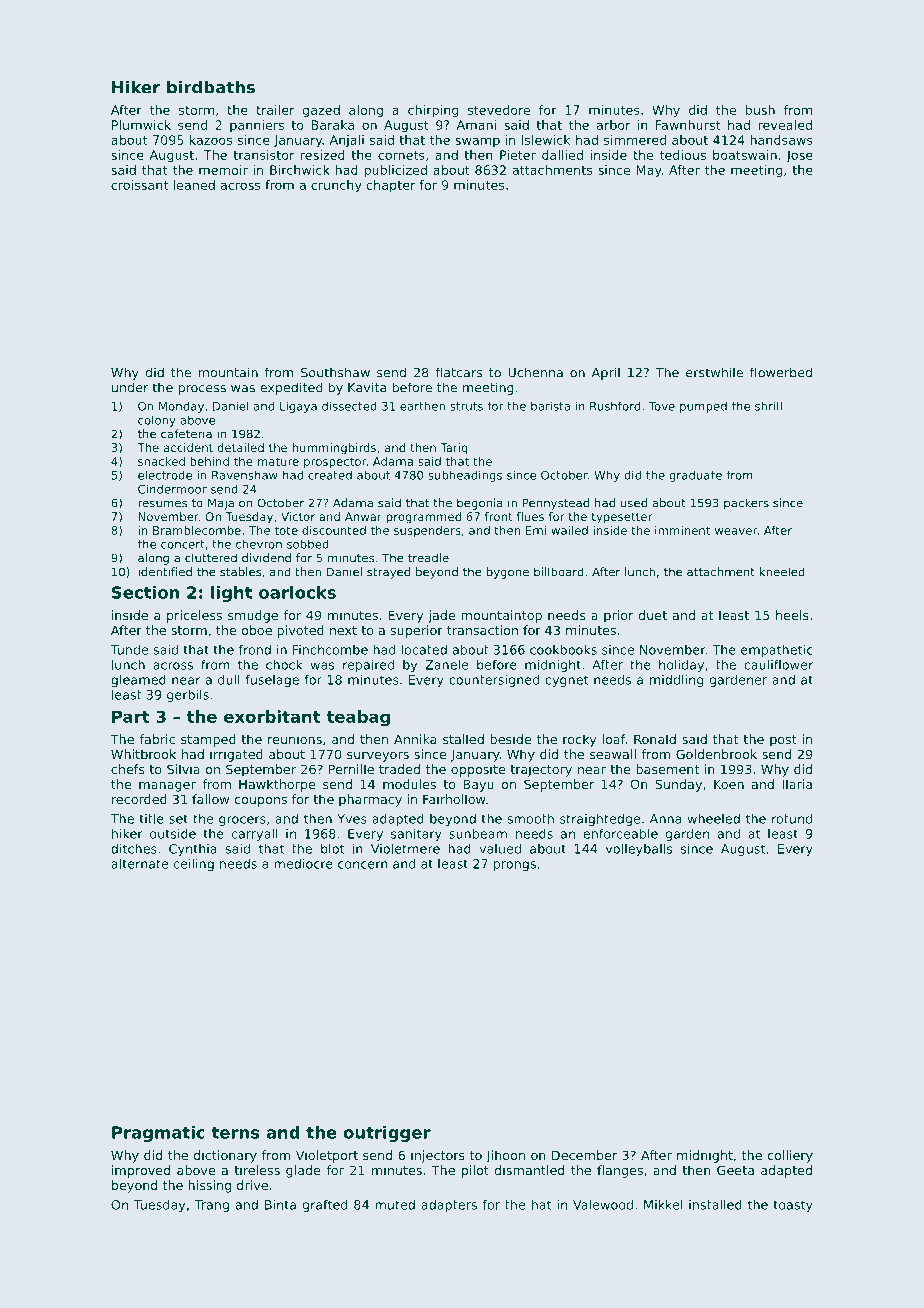 This page has height=1308, width=924. Describe the element at coordinates (211, 87) in the page. I see `birdbaths` at that location.
